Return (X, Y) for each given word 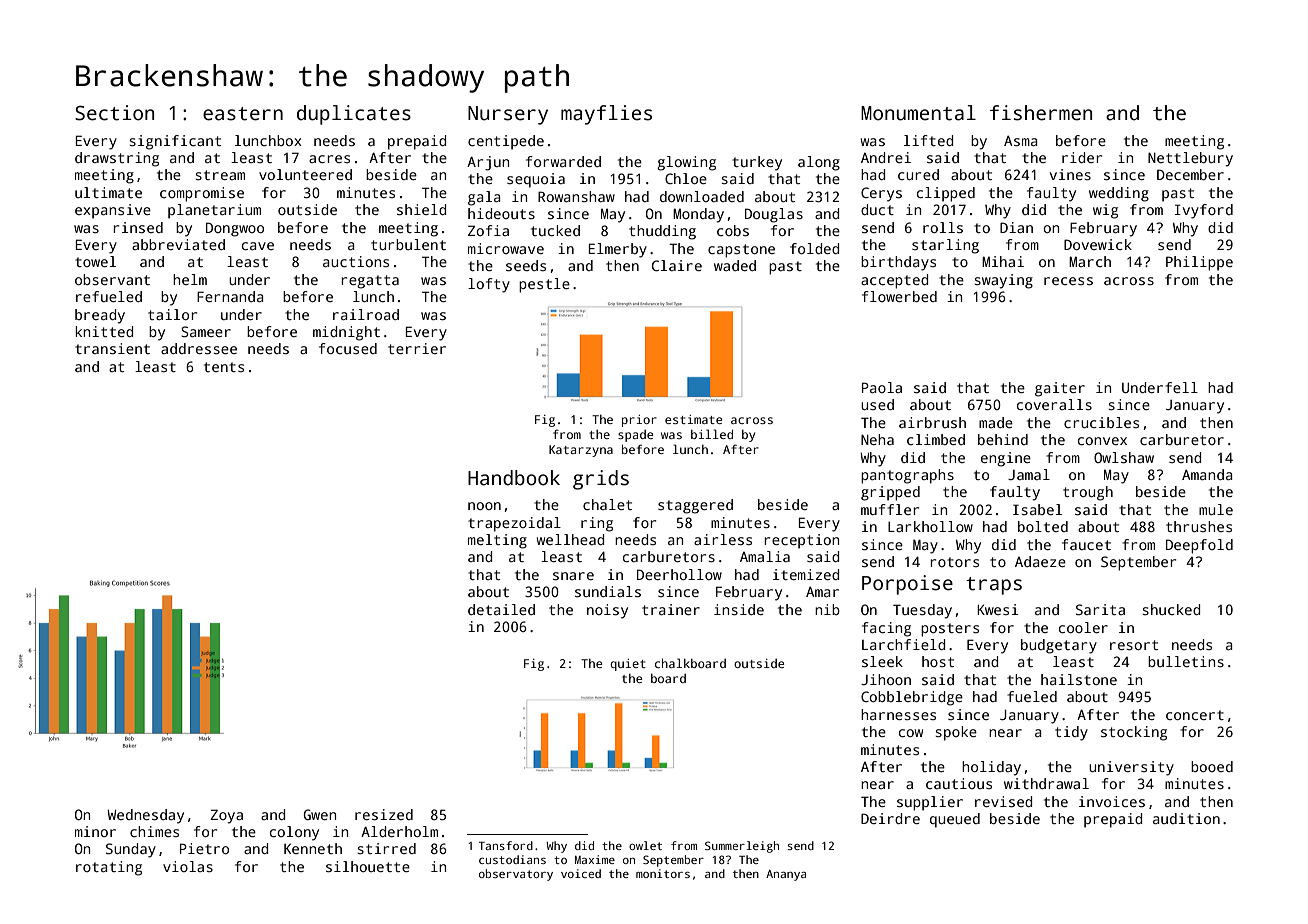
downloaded (702, 196)
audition (1186, 818)
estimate (693, 419)
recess (1068, 281)
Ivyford (1204, 211)
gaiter (1060, 389)
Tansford (506, 845)
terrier (417, 348)
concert (1195, 715)
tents (224, 367)
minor (95, 831)
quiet (628, 665)
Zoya (226, 816)
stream (220, 175)
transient (112, 348)
